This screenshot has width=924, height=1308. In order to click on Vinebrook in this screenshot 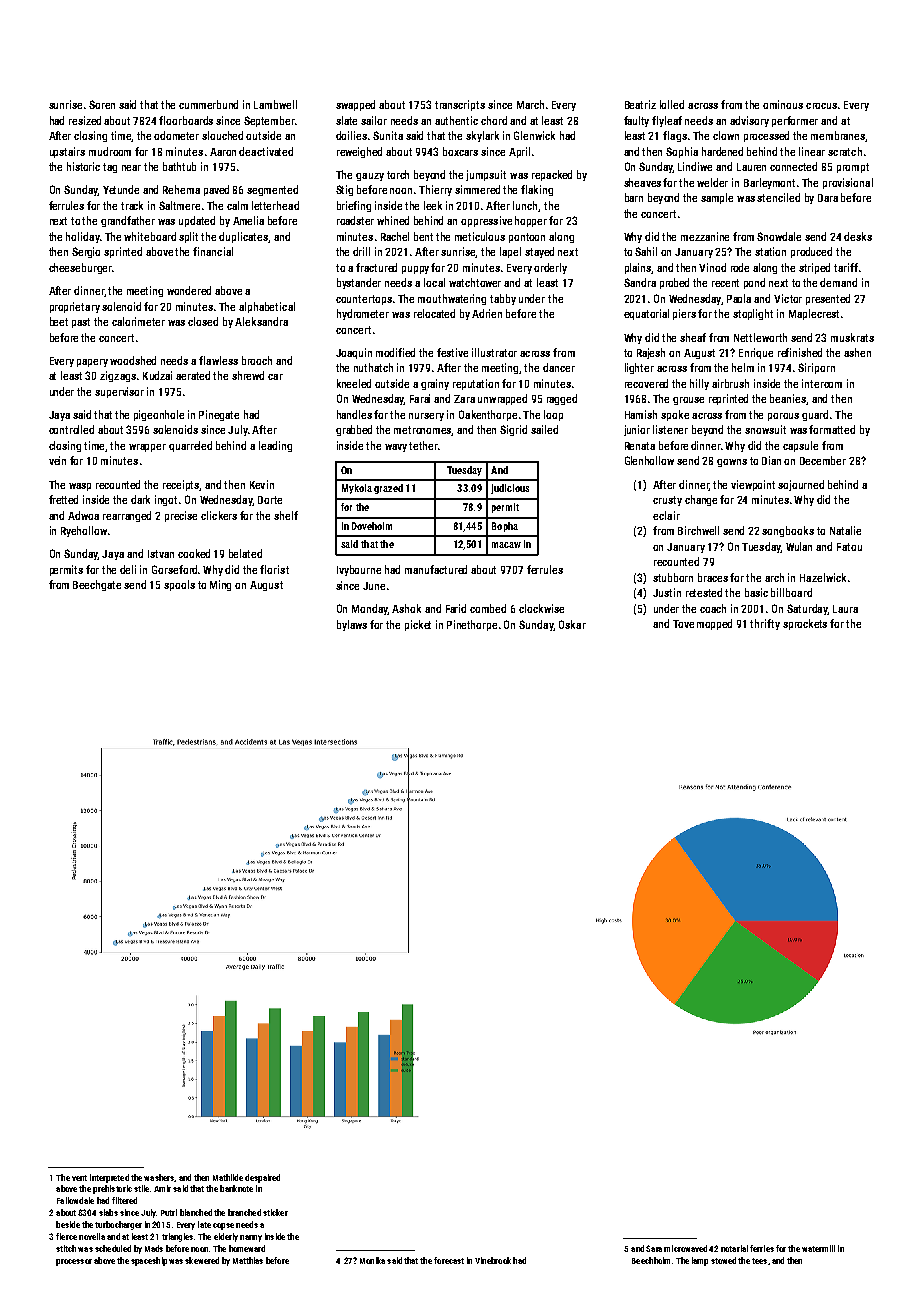, I will do `click(493, 1260)`.
